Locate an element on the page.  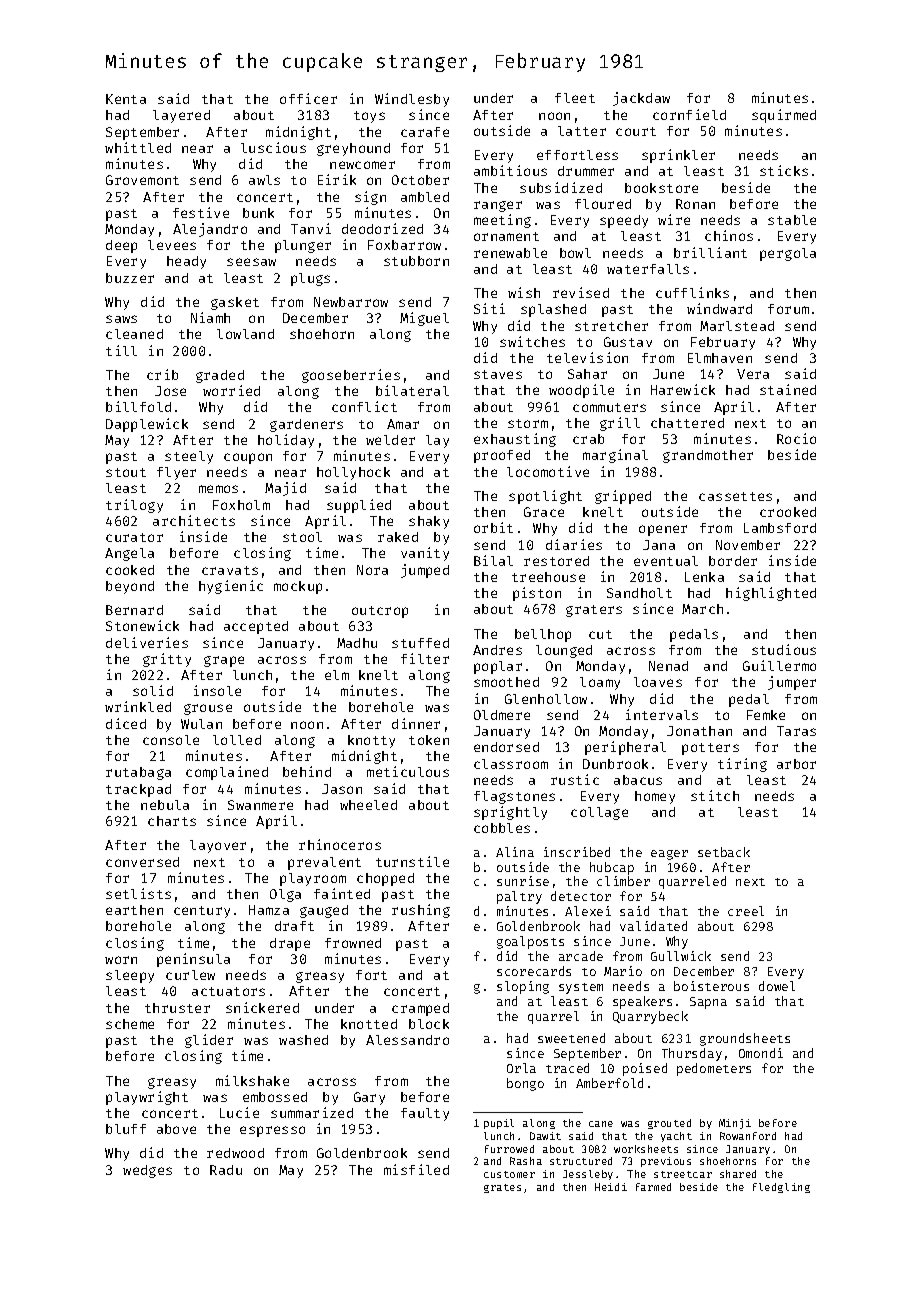
washed is located at coordinates (303, 1040).
